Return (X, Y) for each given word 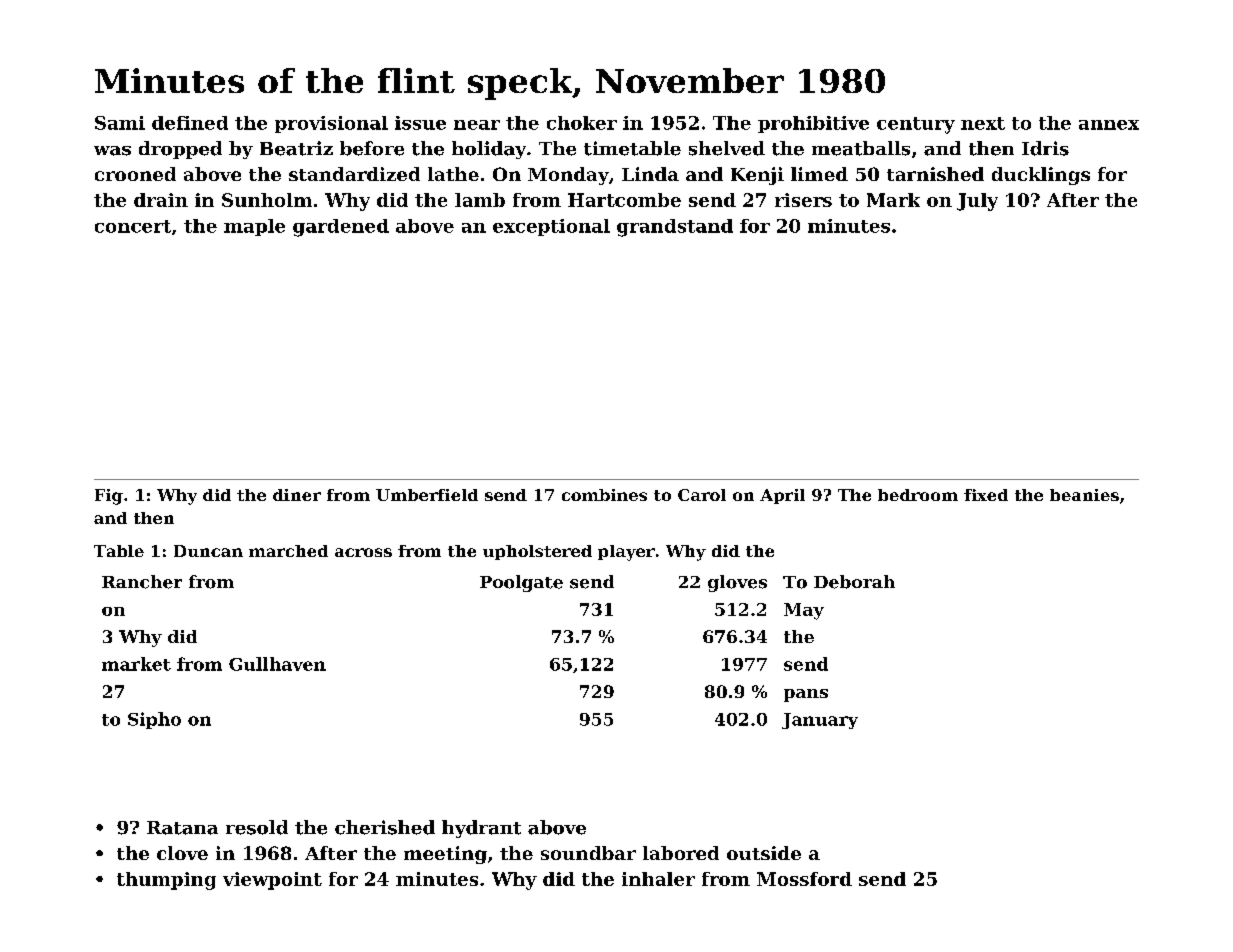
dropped (180, 150)
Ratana (182, 828)
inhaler (658, 879)
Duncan (208, 551)
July (977, 202)
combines (604, 495)
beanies (1084, 495)
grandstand (675, 228)
